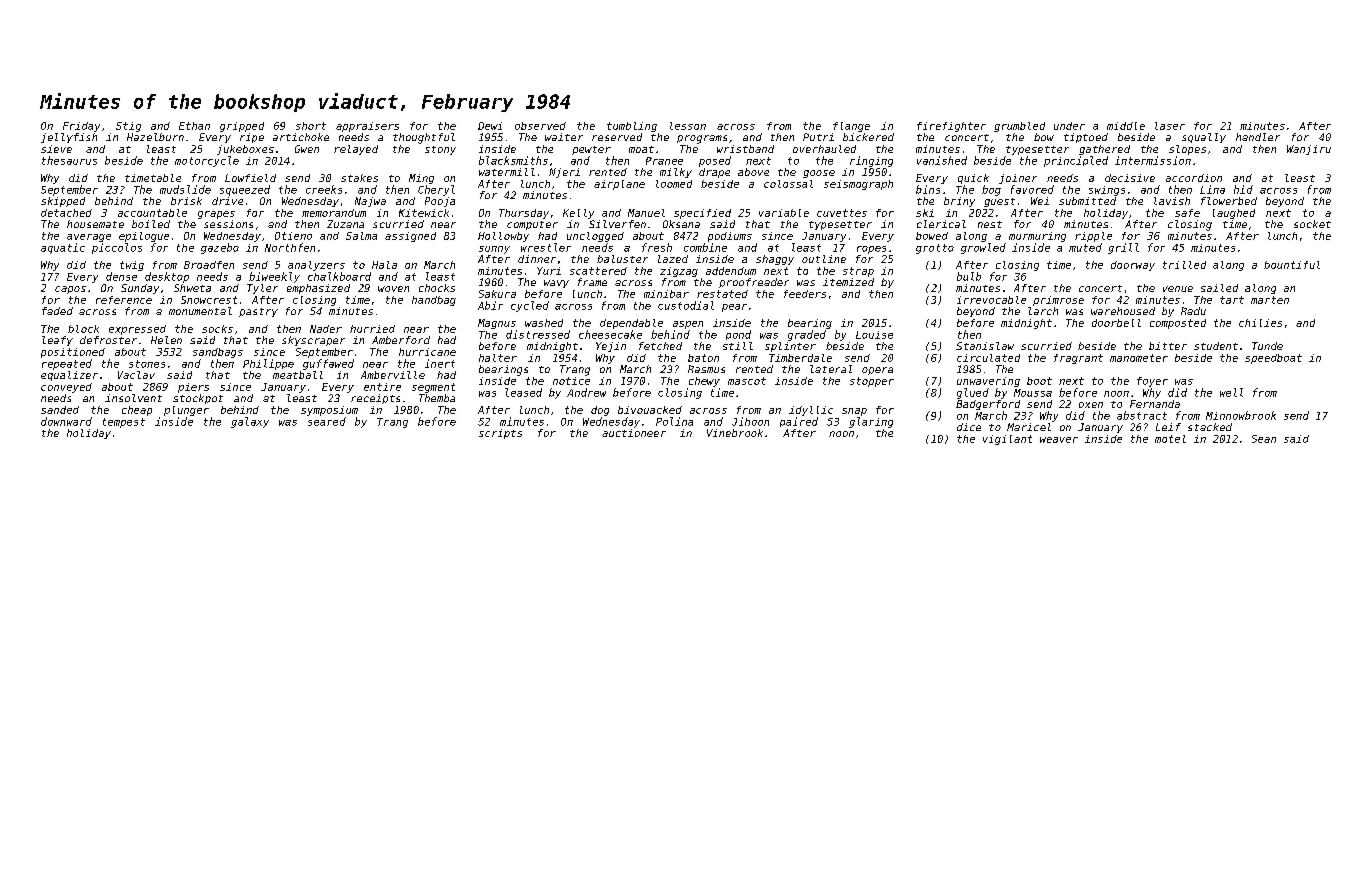 The image size is (1372, 887). Describe the element at coordinates (819, 174) in the document. I see `goose` at that location.
